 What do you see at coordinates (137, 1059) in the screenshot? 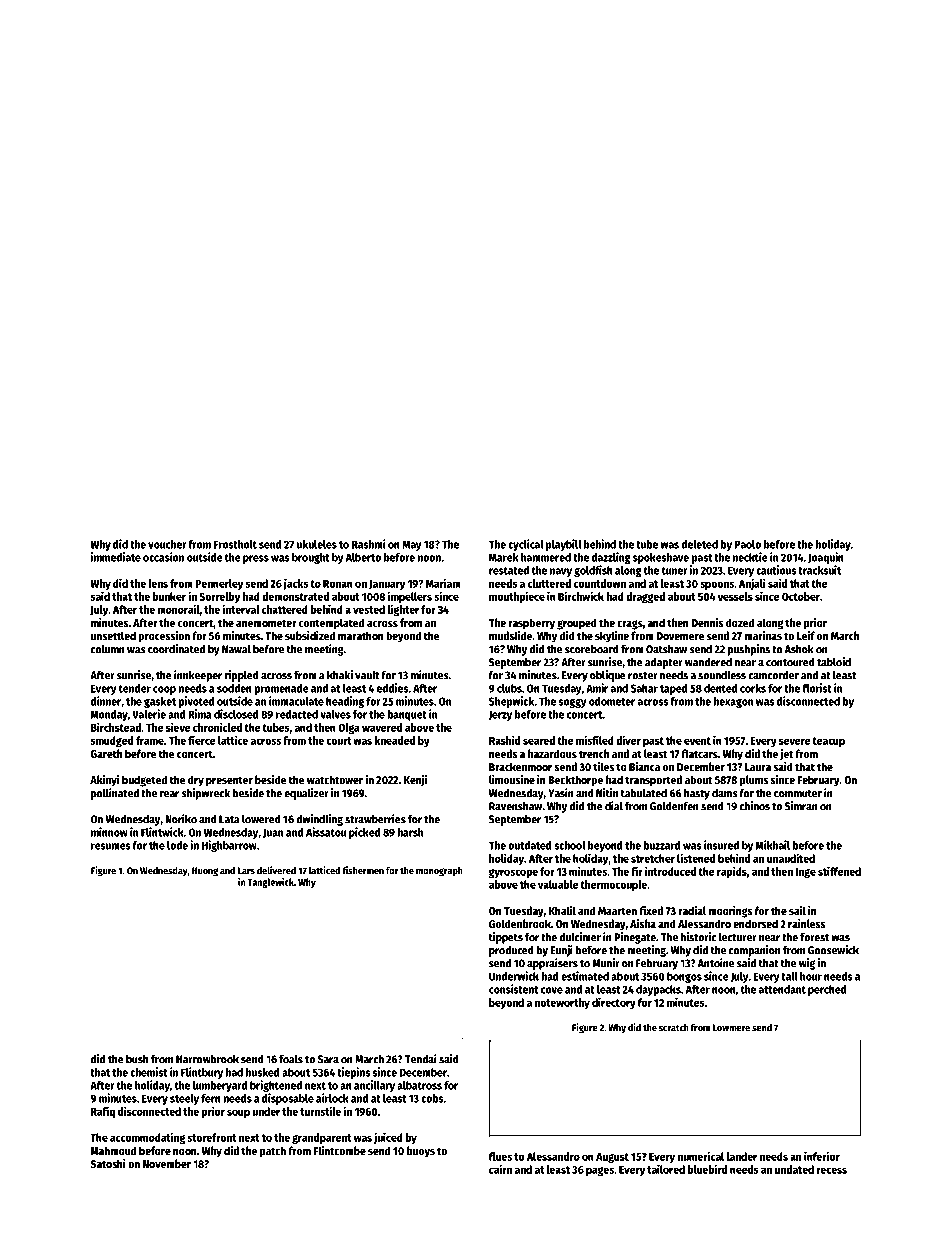
I see `bush` at bounding box center [137, 1059].
